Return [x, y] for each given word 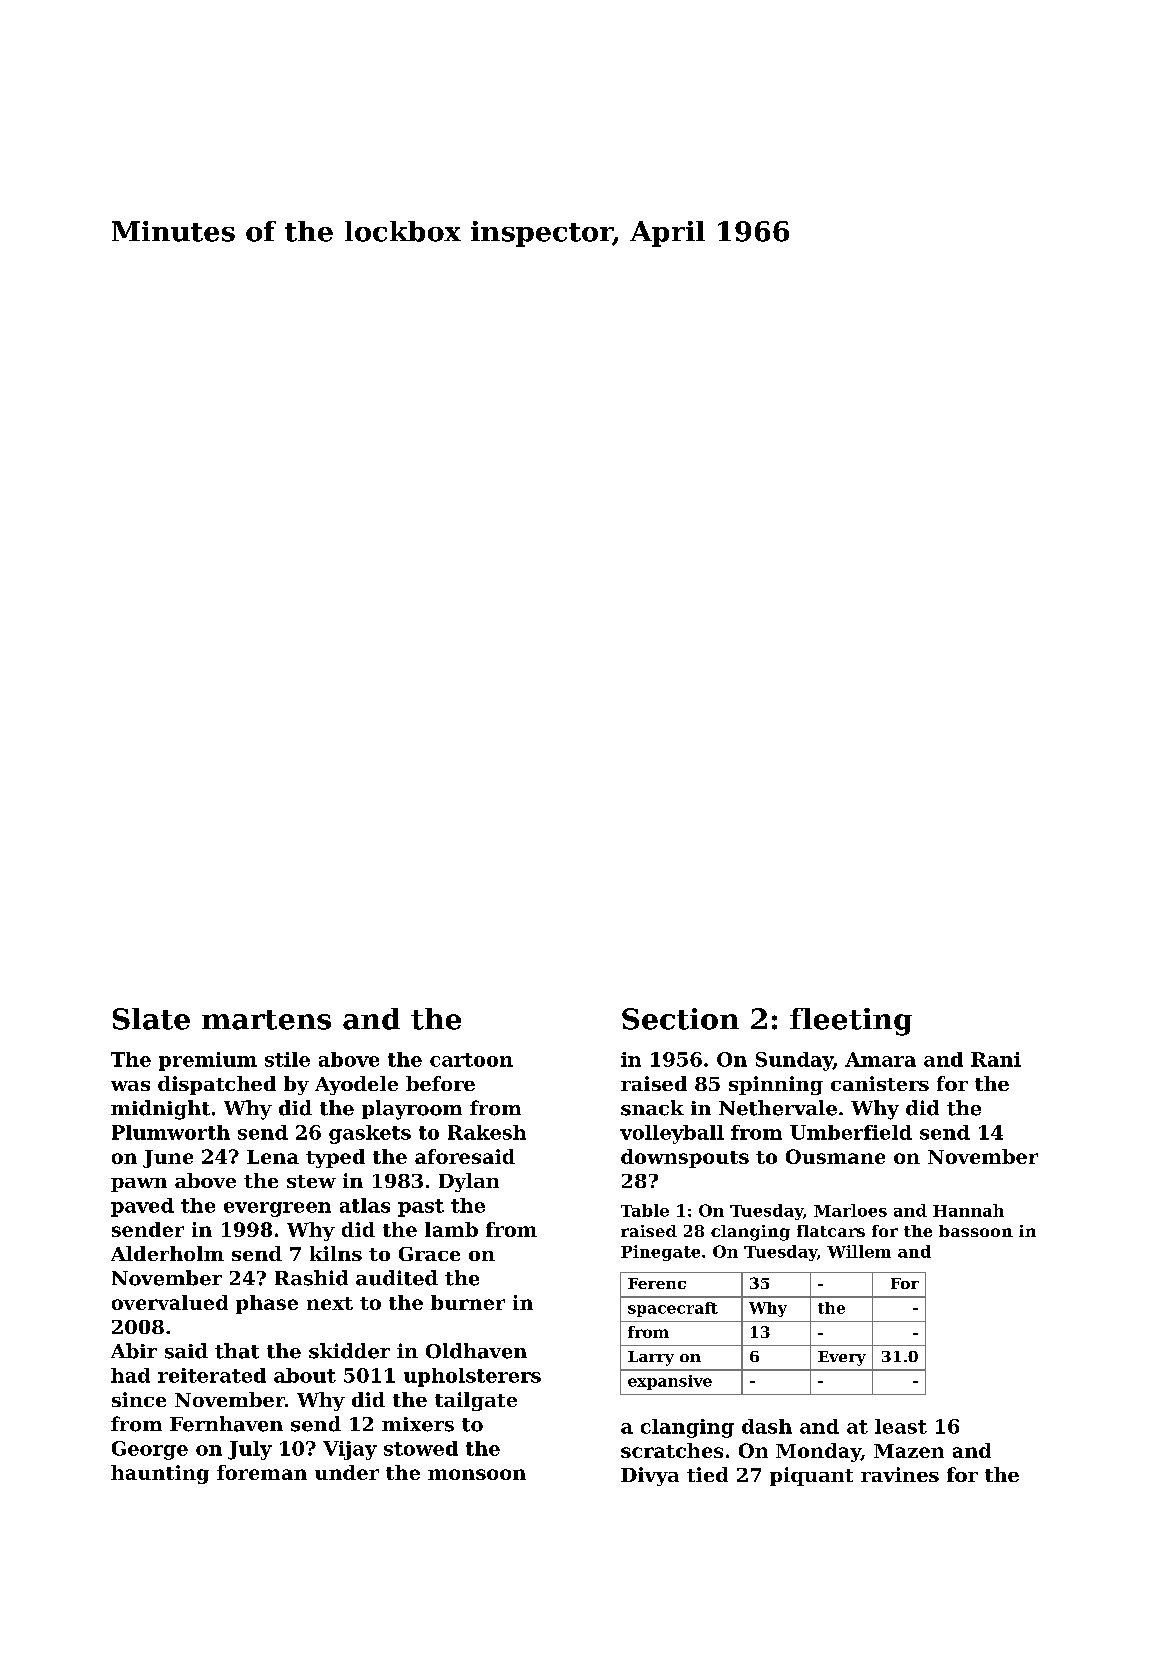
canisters [880, 1083]
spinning [776, 1085]
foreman [262, 1472]
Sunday [794, 1061]
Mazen [909, 1451]
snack [652, 1108]
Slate [151, 1019]
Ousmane [835, 1156]
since [139, 1399]
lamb [451, 1229]
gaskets [370, 1134]
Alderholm [167, 1253]
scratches [672, 1450]
